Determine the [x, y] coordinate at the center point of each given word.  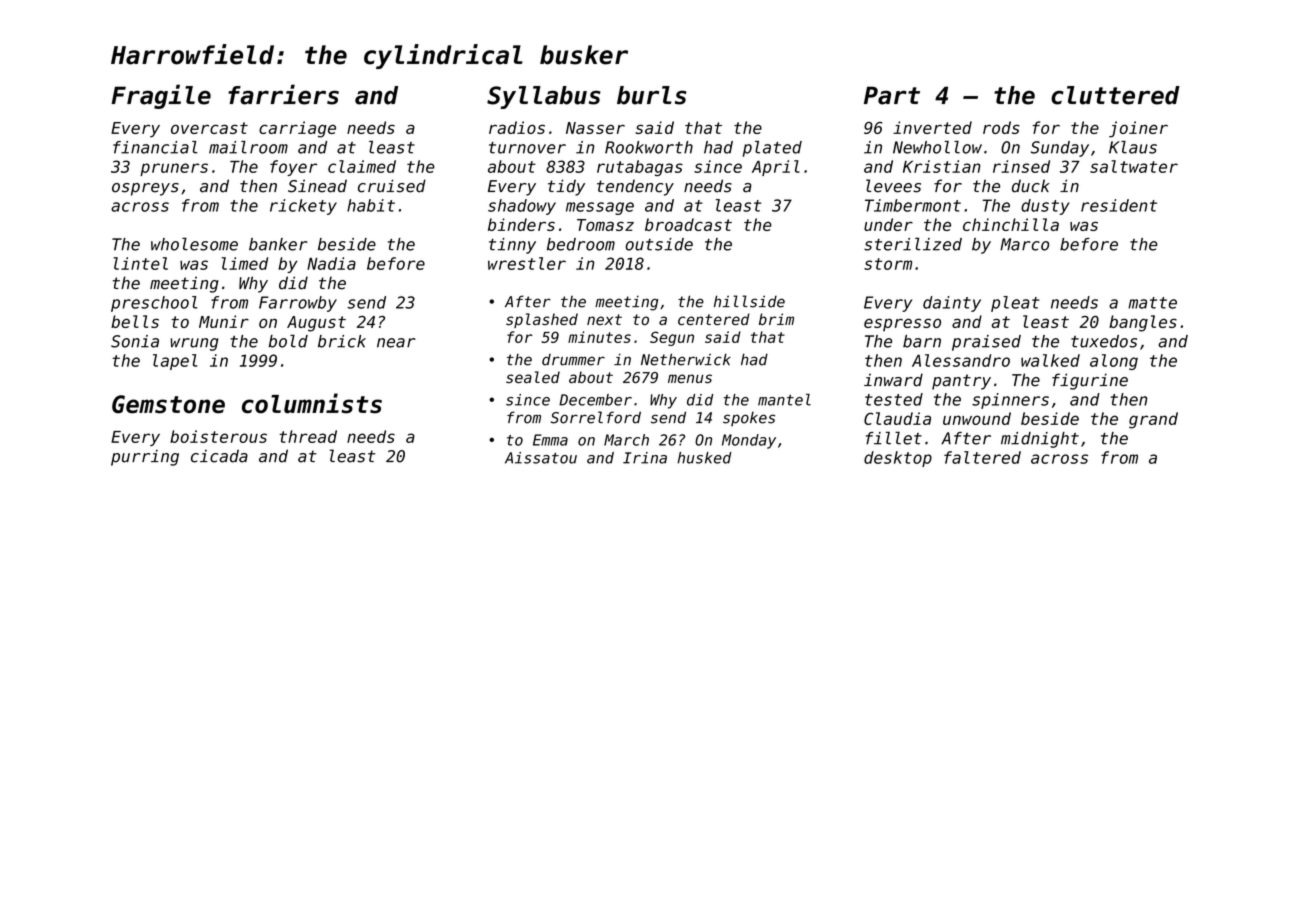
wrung [195, 344]
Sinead [317, 186]
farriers [283, 94]
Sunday [1060, 149]
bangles [1143, 323]
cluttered [1115, 95]
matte [1152, 303]
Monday [749, 441]
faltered [982, 457]
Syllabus [544, 97]
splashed [542, 320]
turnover [527, 148]
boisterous [218, 436]
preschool [154, 304]
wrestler [527, 263]
